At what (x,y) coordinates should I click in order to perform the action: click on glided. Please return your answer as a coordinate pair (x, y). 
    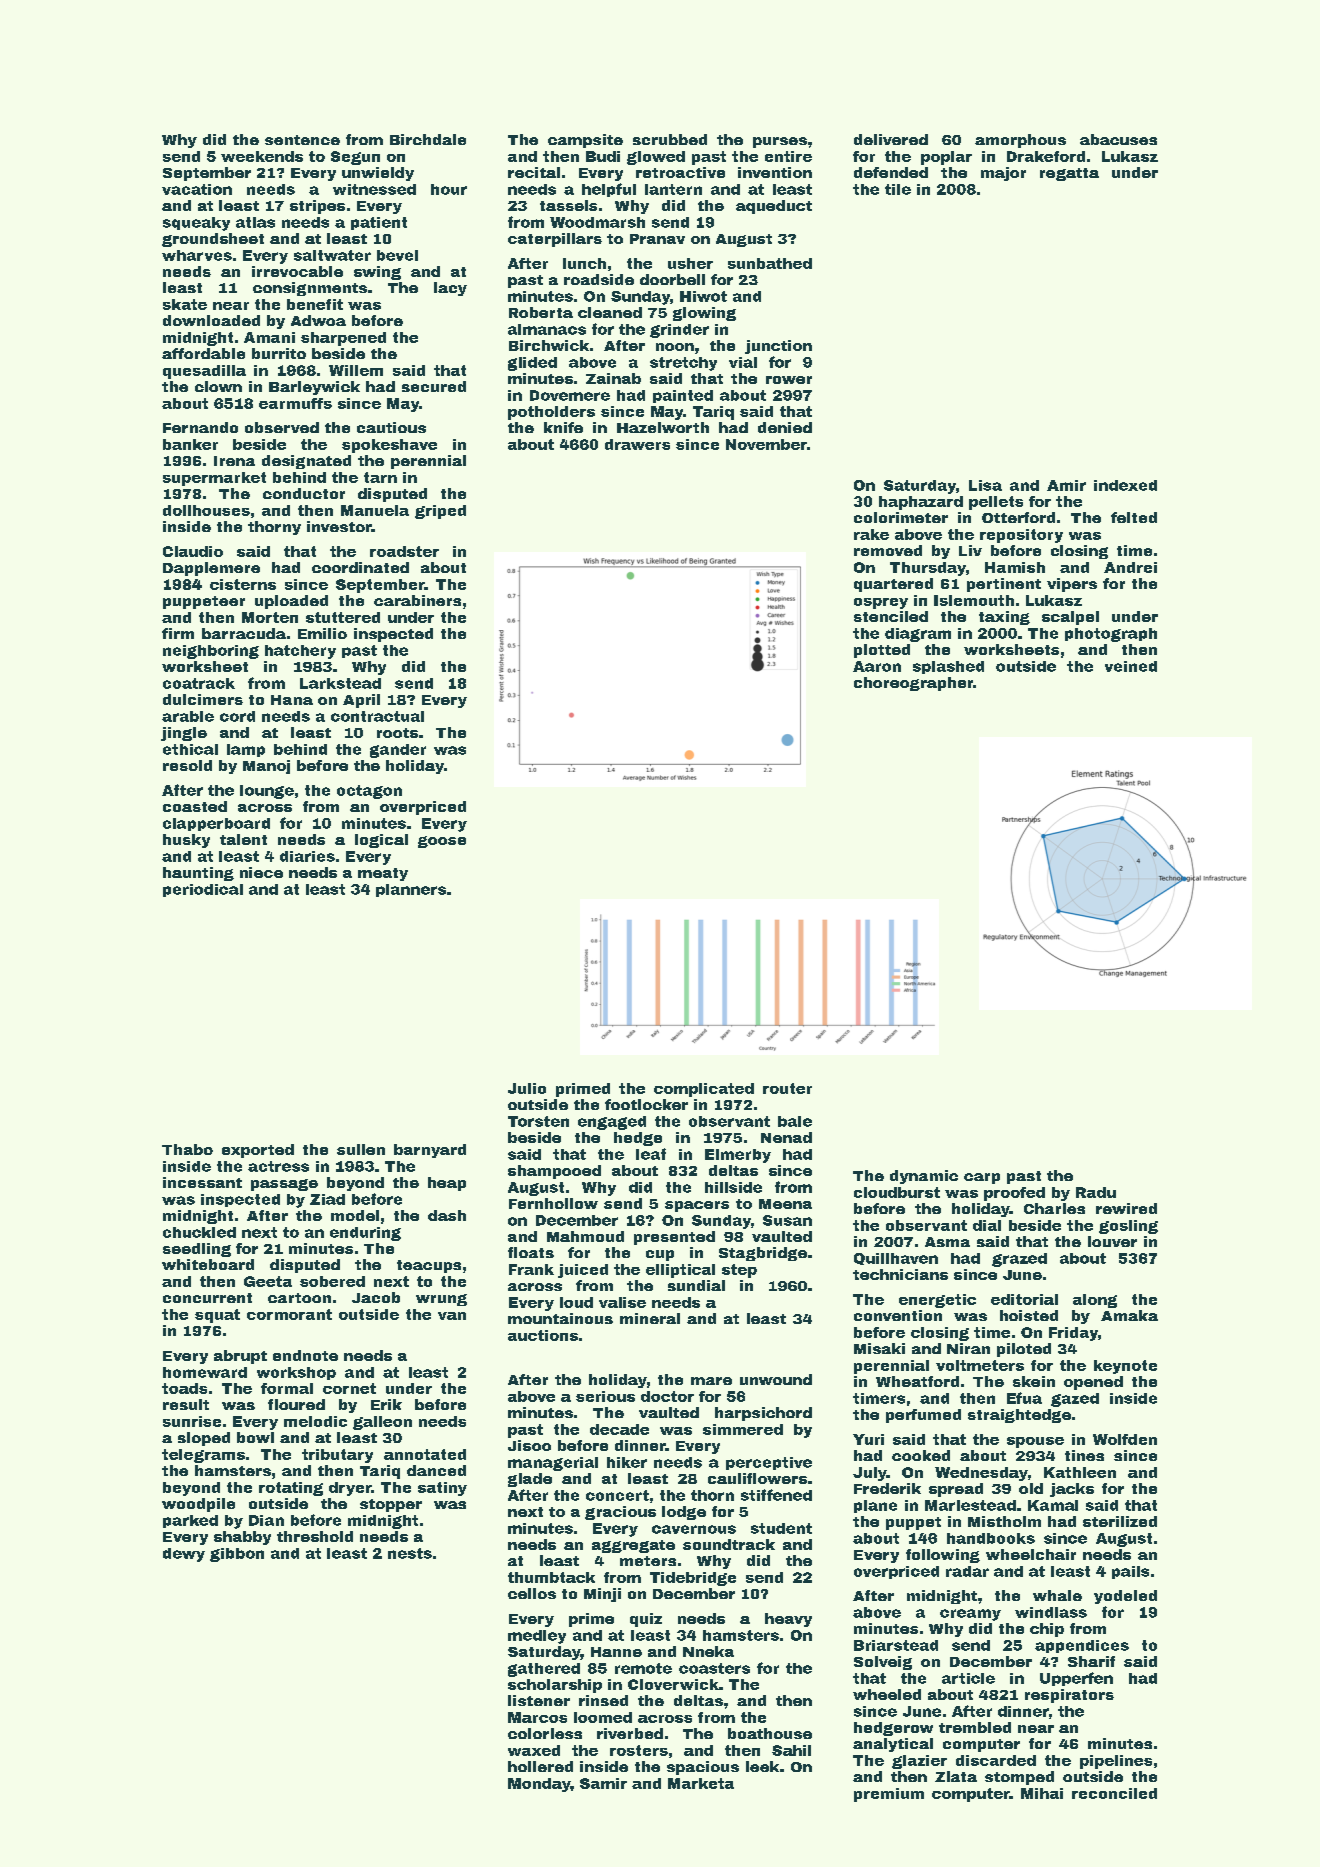
    Looking at the image, I should click on (532, 364).
